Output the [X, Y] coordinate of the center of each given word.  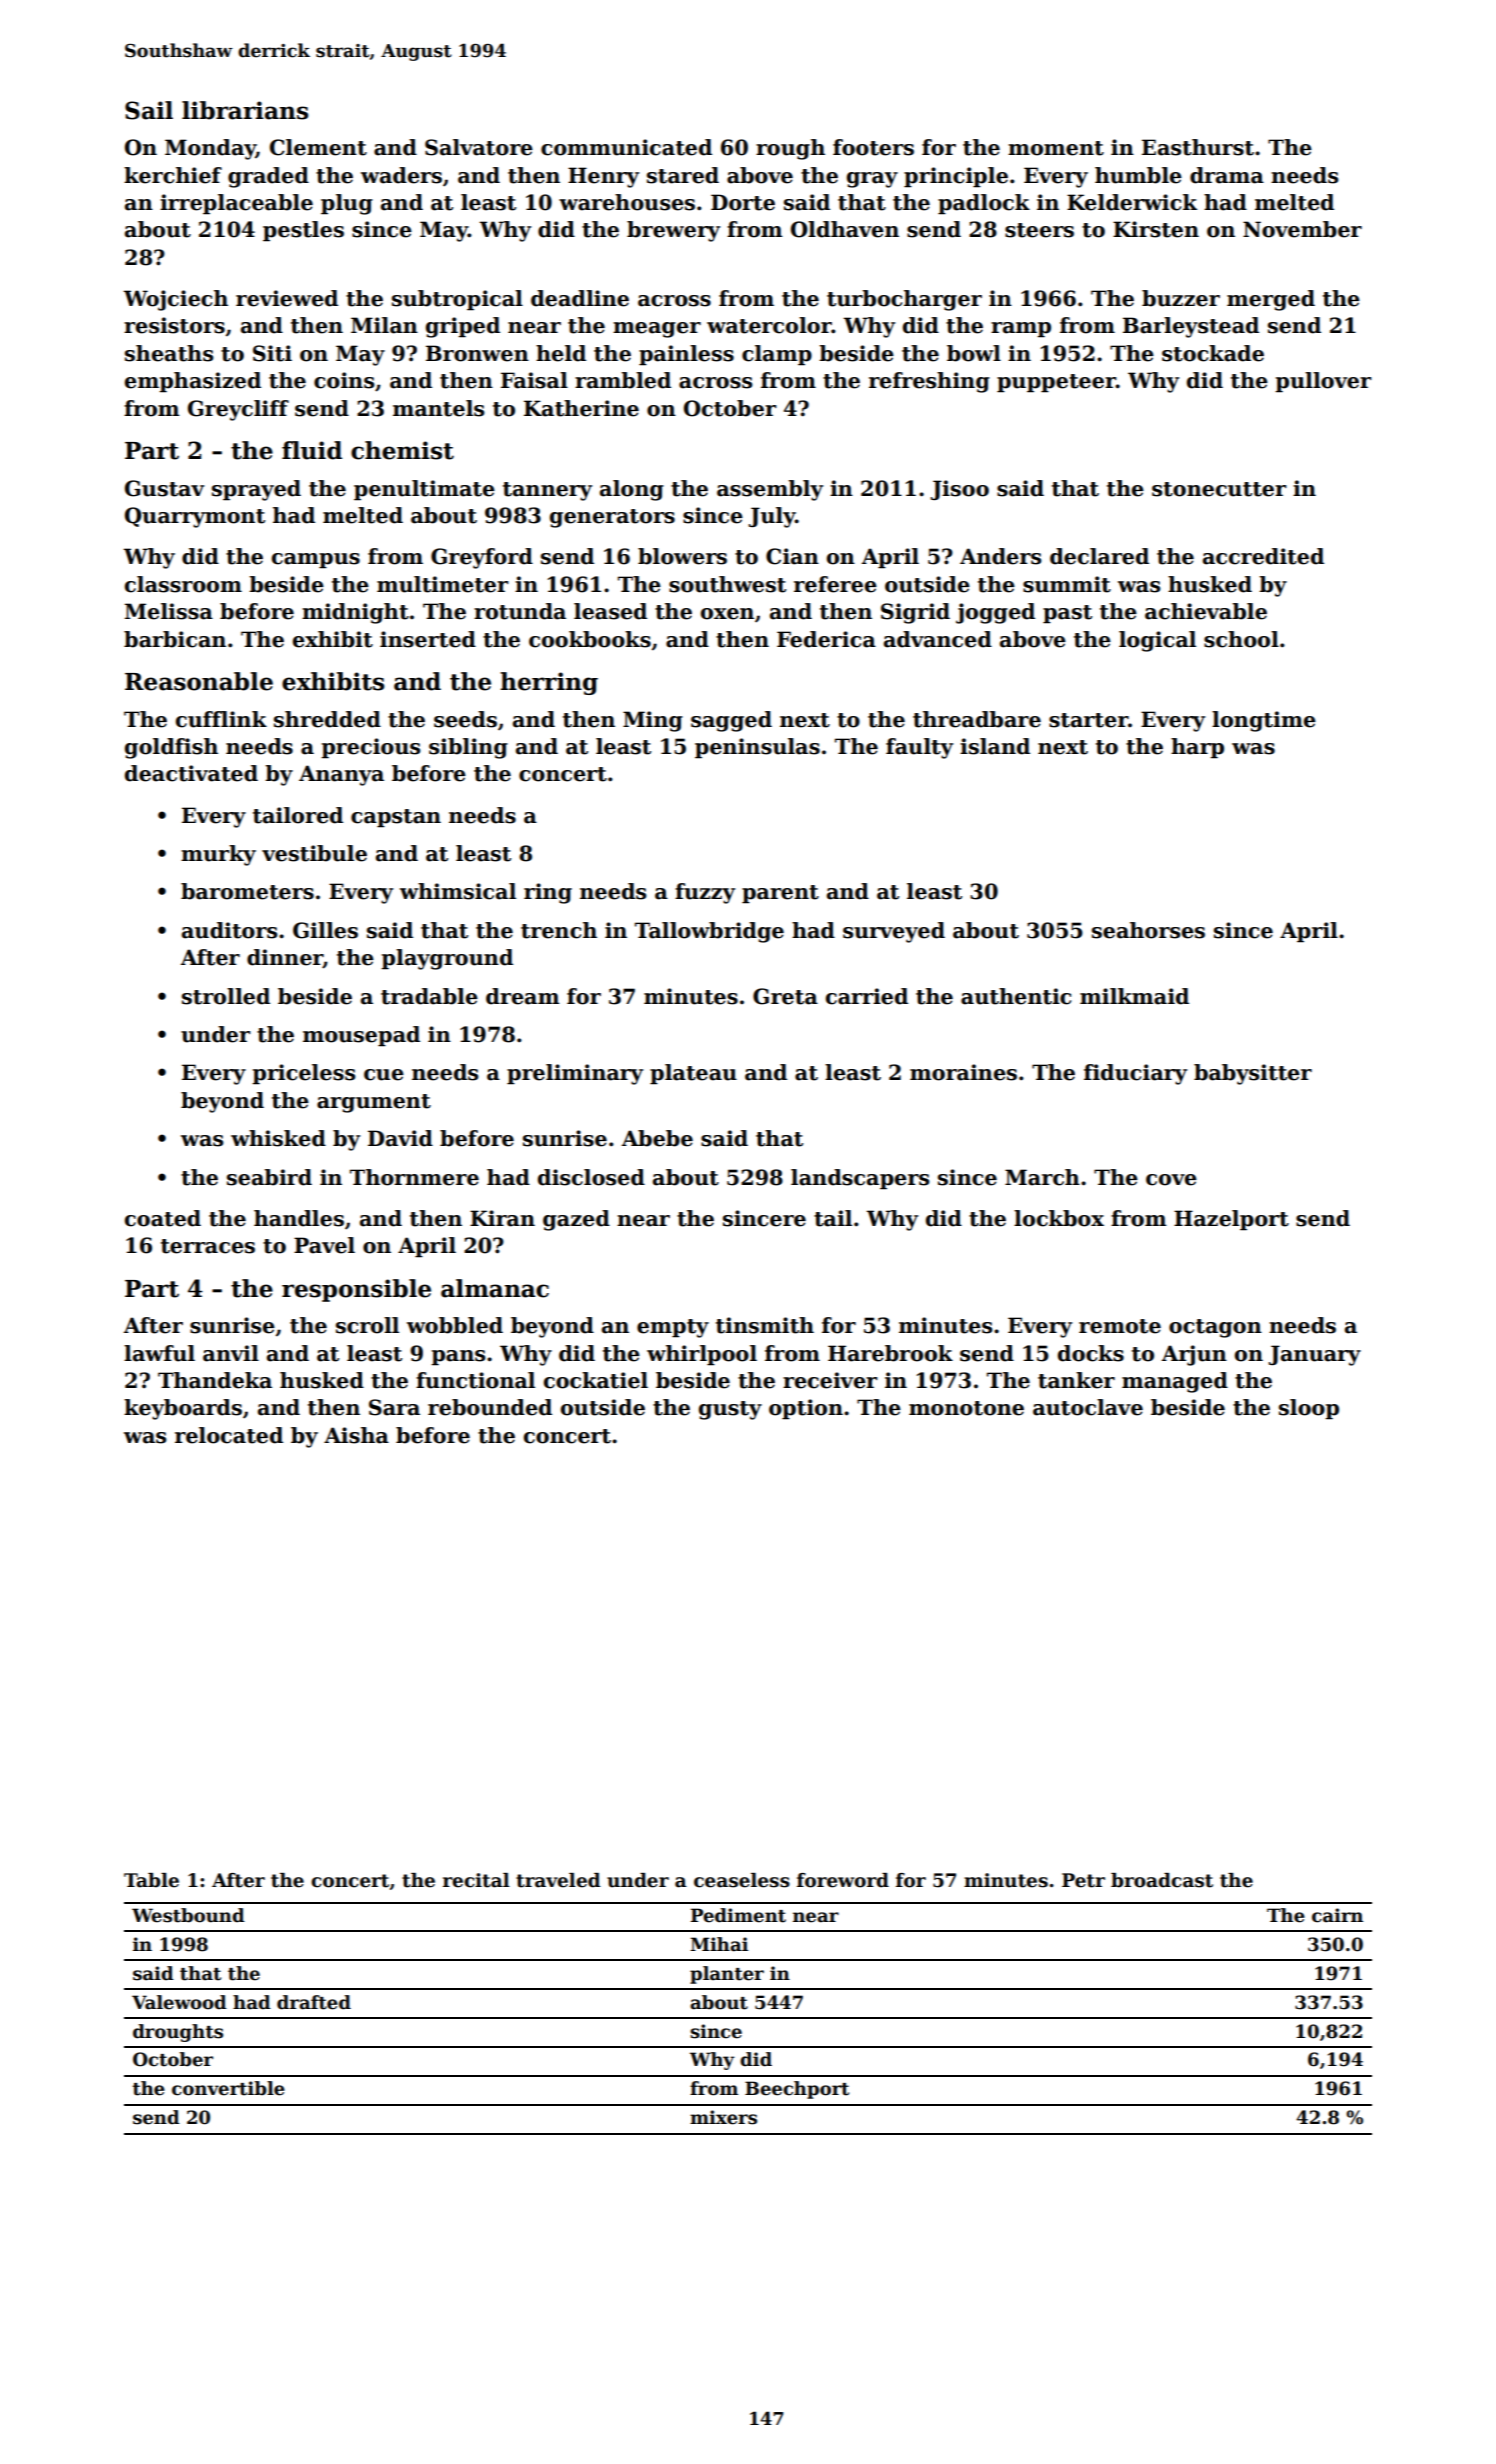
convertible [228, 2088]
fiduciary [1135, 1074]
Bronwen [477, 353]
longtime [1264, 721]
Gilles [325, 930]
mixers [723, 2117]
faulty [919, 748]
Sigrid [915, 613]
